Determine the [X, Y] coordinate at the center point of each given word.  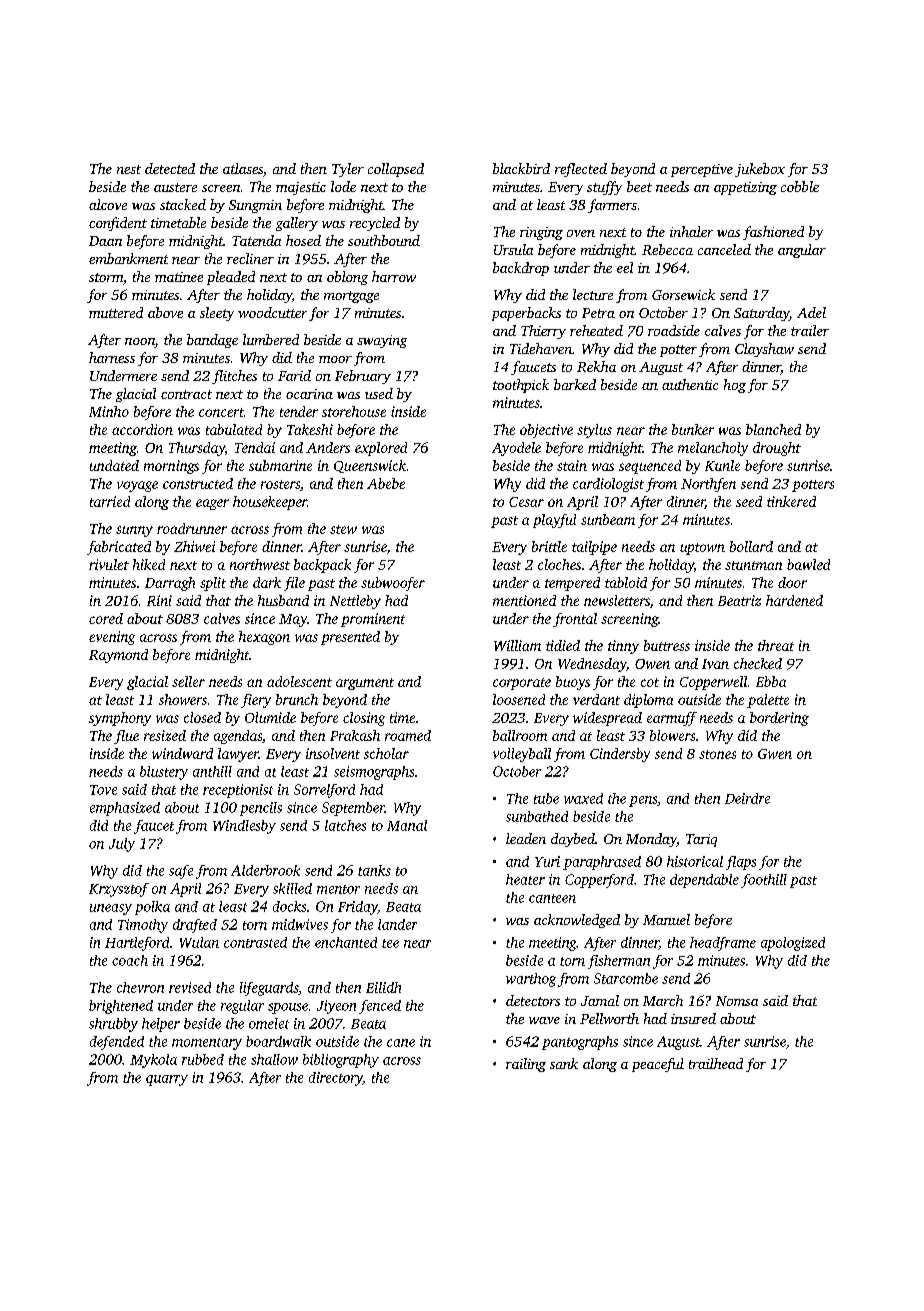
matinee [179, 277]
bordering [779, 719]
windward [182, 753]
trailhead [716, 1063]
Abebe [386, 483]
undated [114, 465]
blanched [773, 429]
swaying [382, 341]
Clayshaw [764, 350]
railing [526, 1065]
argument [365, 684]
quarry [167, 1080]
